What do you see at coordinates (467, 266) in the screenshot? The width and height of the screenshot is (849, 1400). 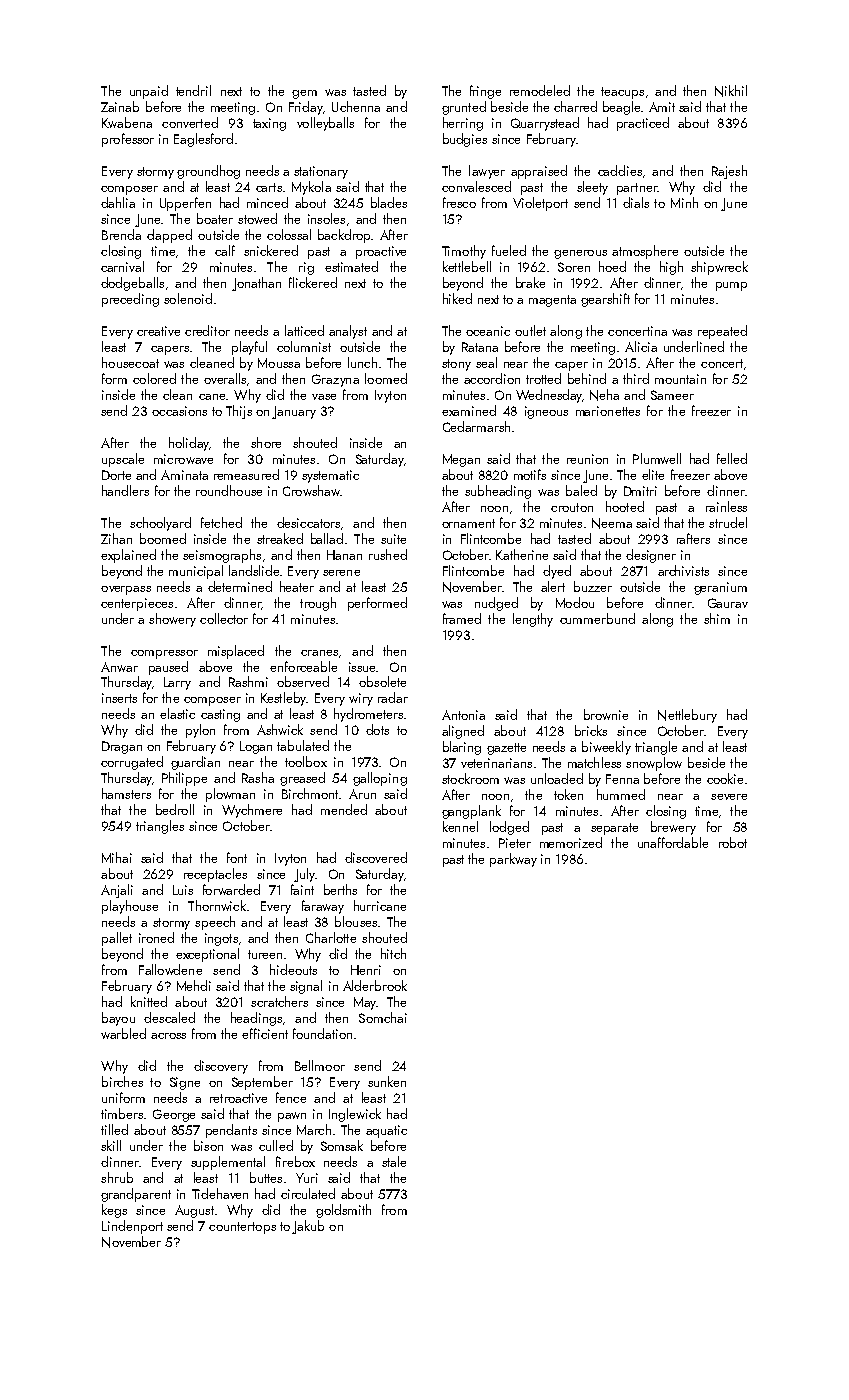 I see `kettlebell` at bounding box center [467, 266].
